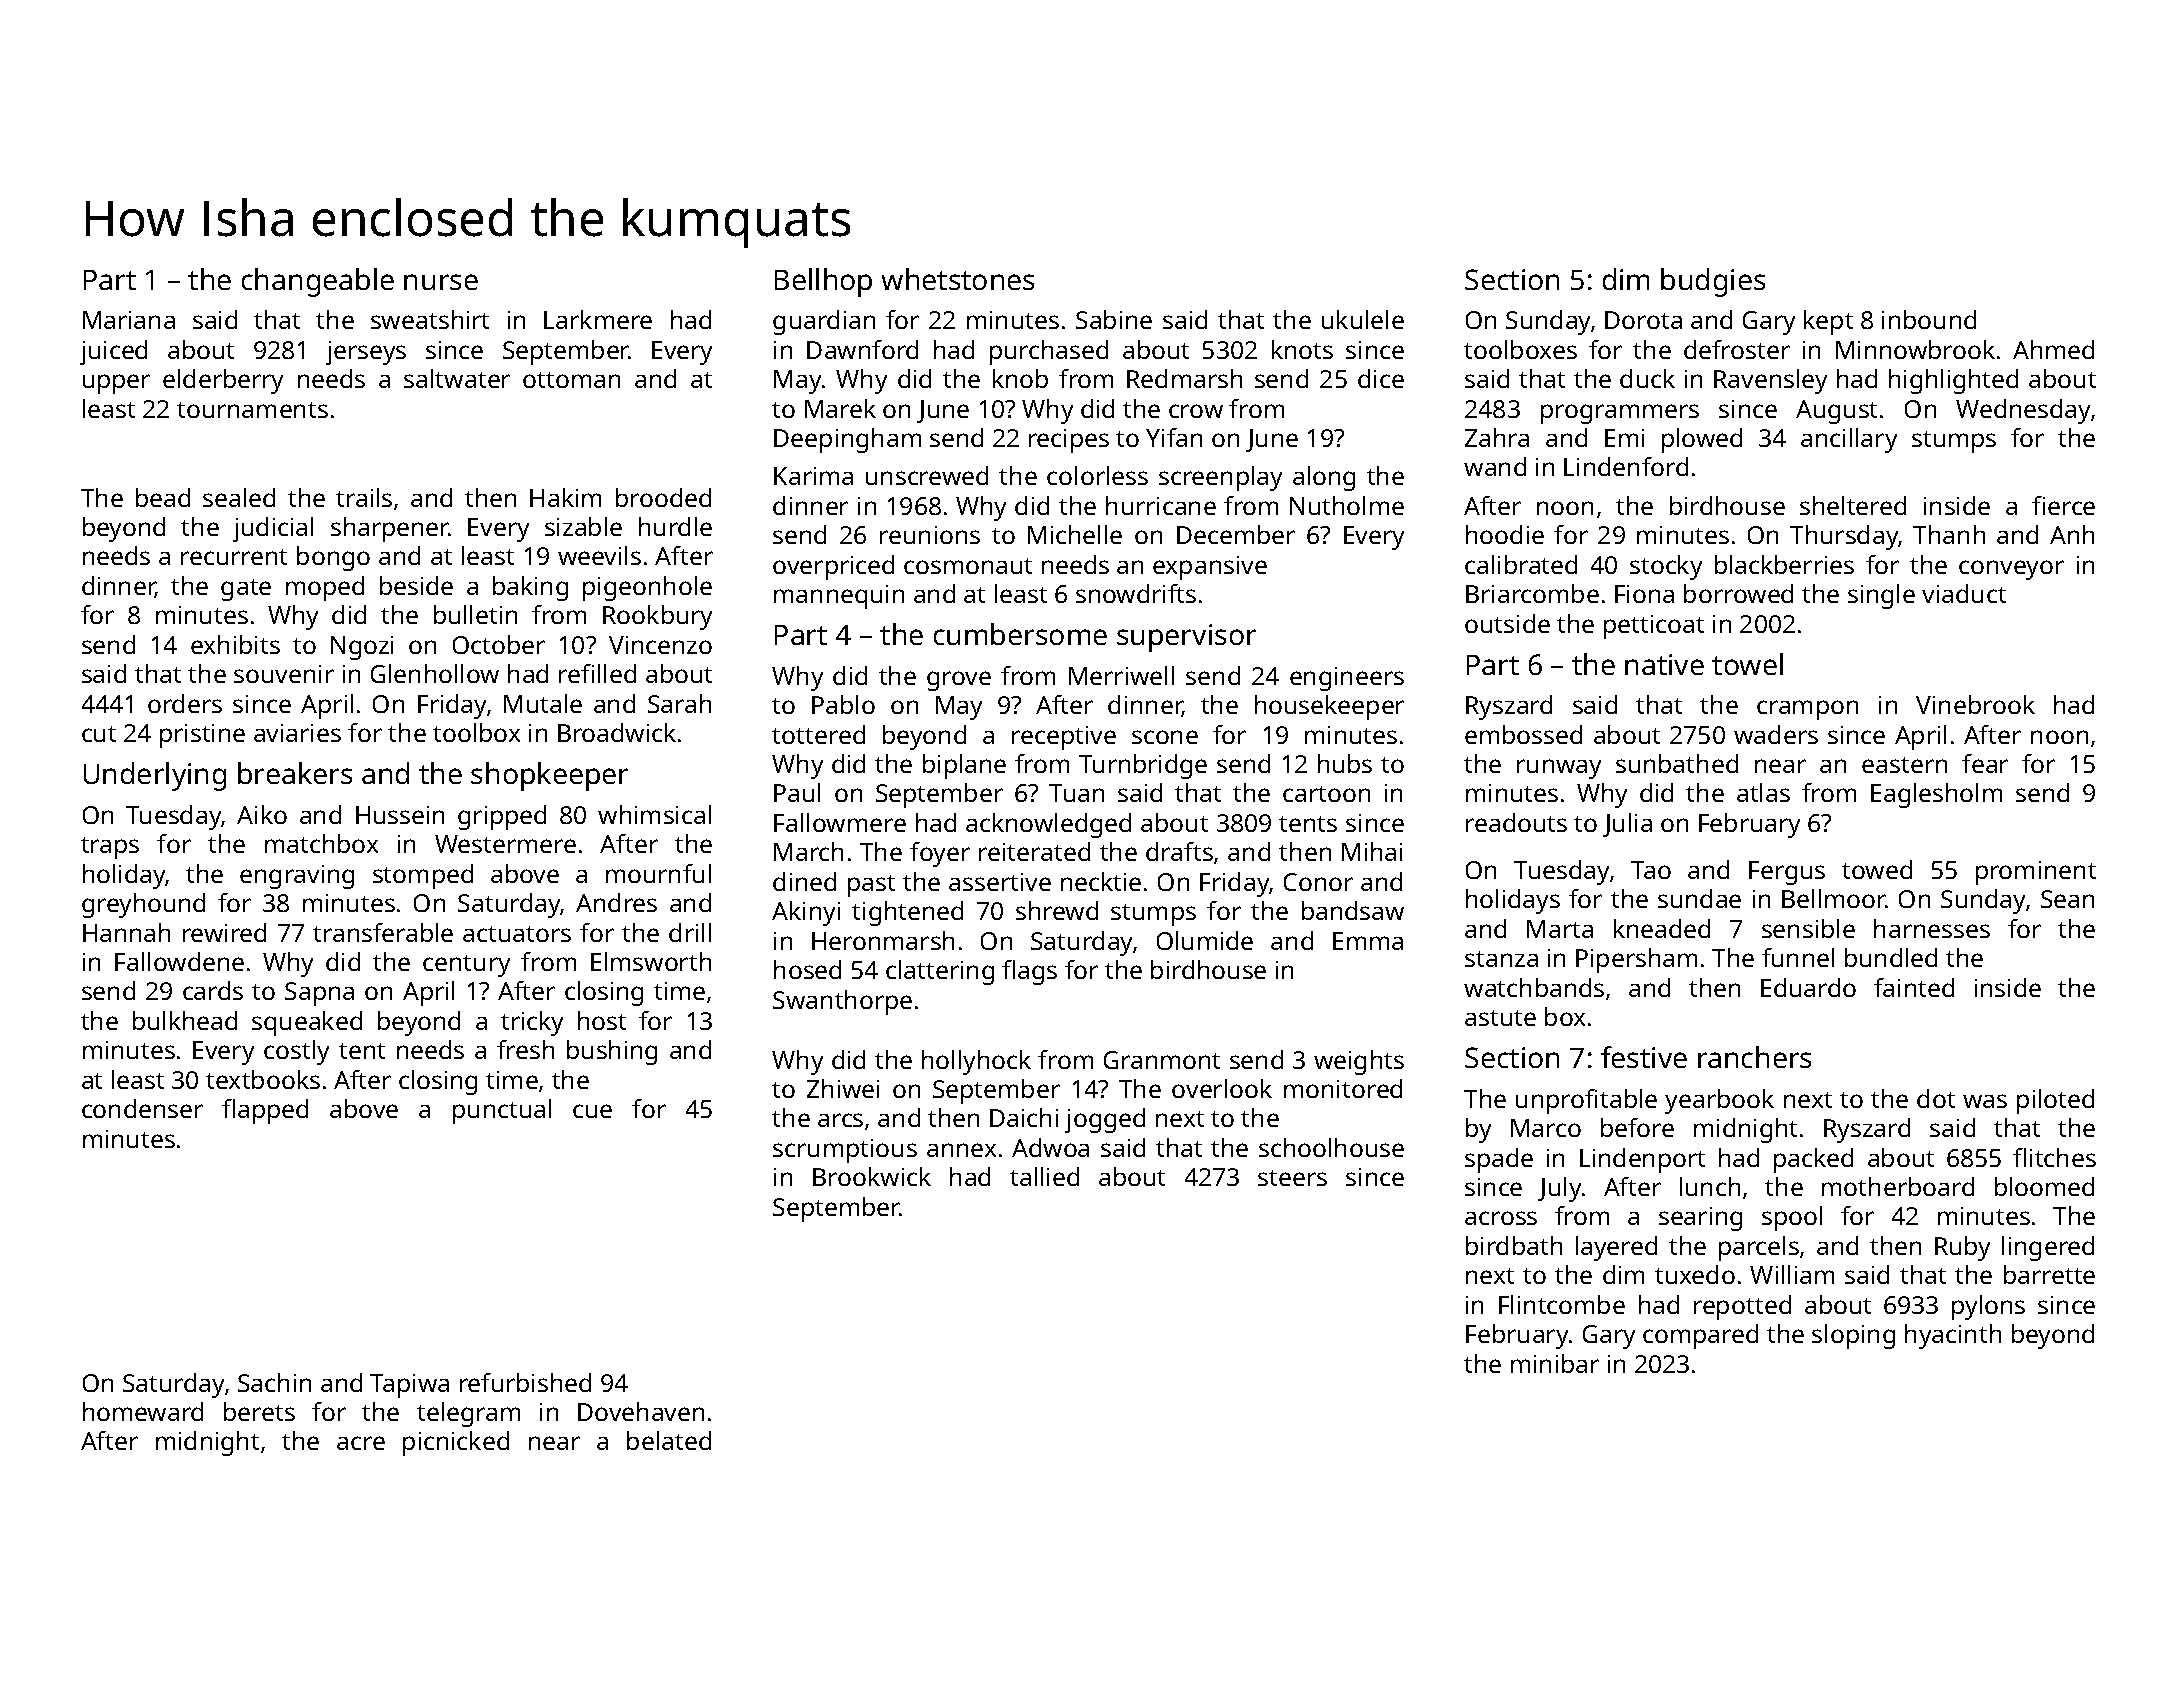 The image size is (2178, 1683). I want to click on Deepingham, so click(847, 440).
